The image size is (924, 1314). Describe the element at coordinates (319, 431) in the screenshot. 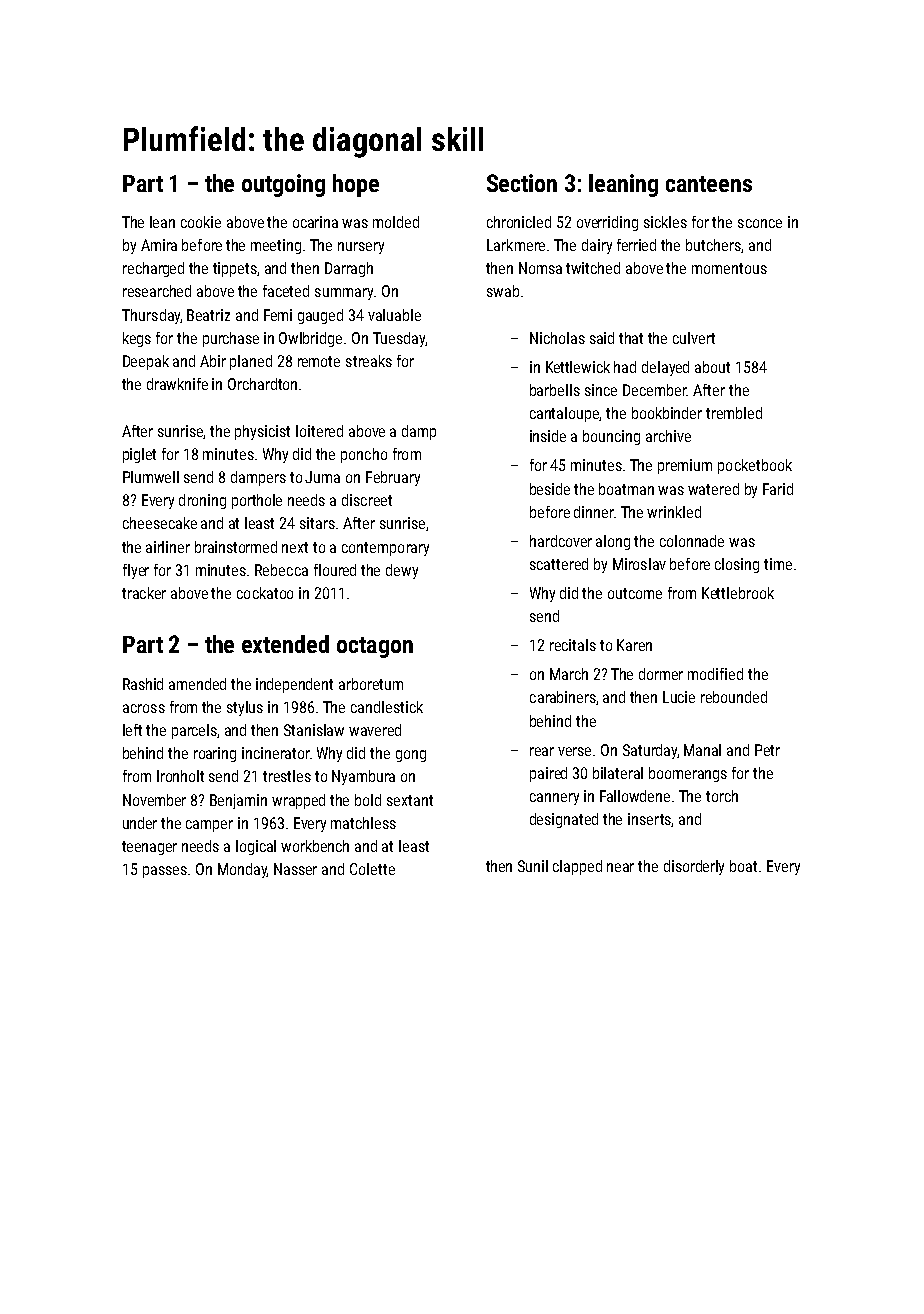

I see `loitered` at that location.
